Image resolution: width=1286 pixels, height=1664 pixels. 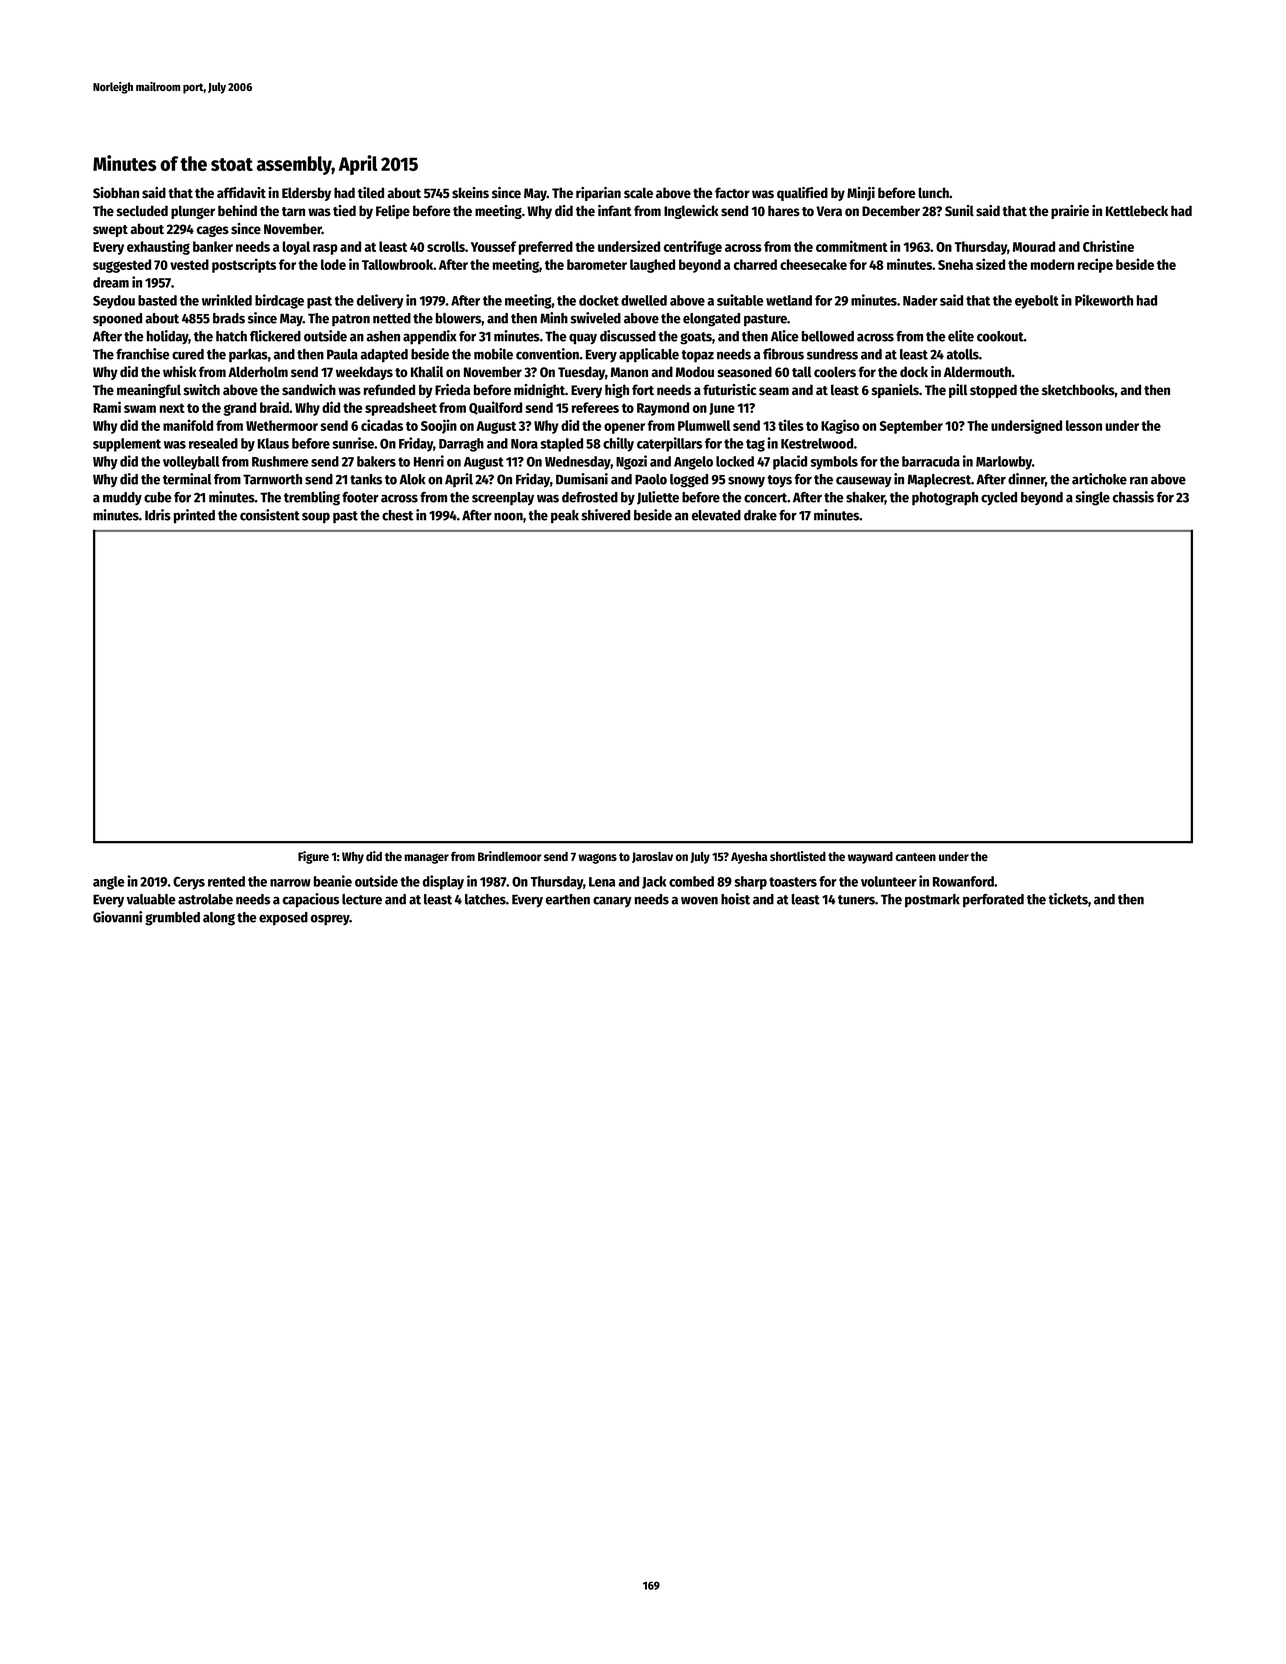 I want to click on cycled, so click(x=999, y=499).
